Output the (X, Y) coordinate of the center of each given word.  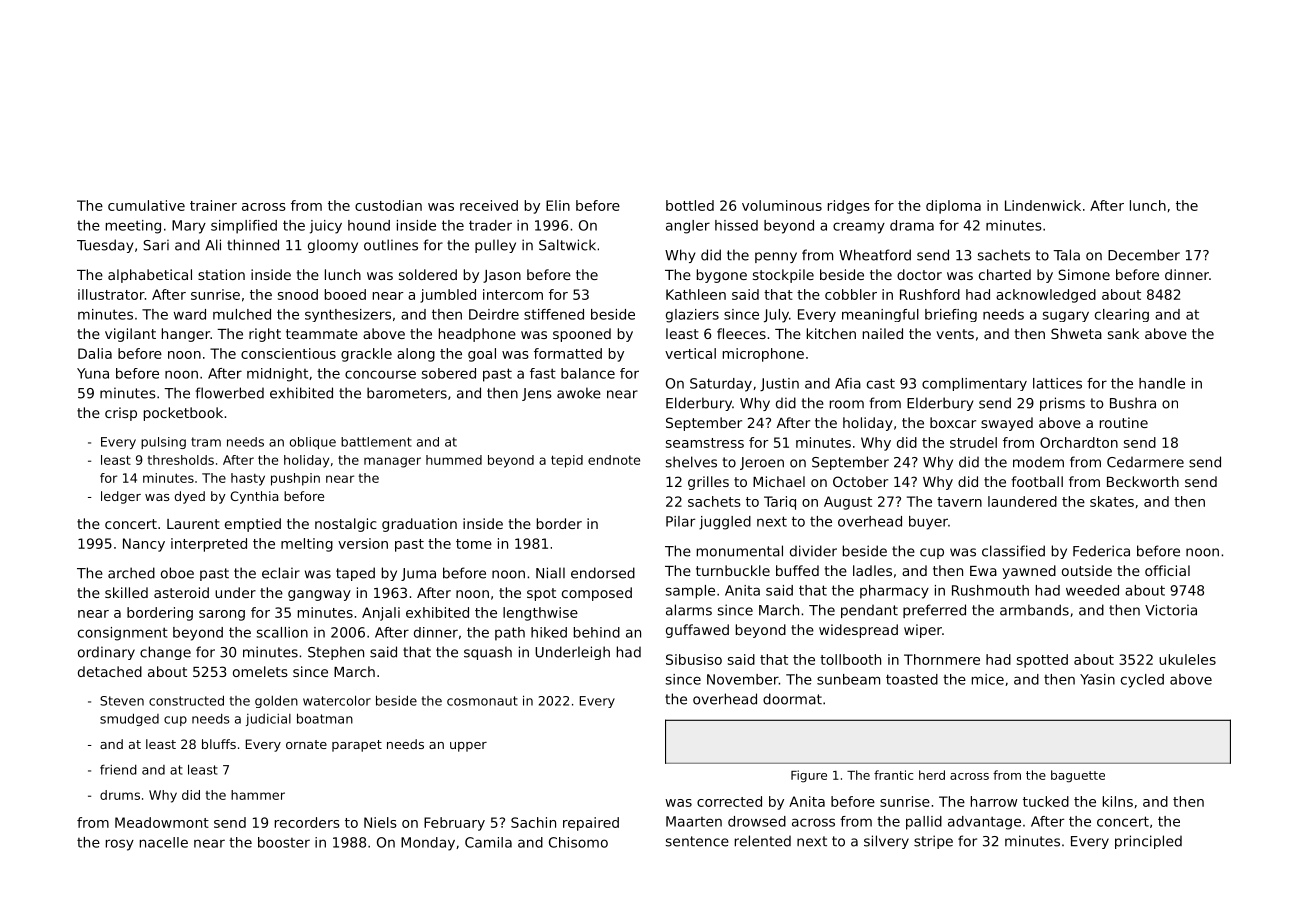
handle (1162, 383)
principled (1148, 842)
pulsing (163, 443)
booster (284, 842)
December (1144, 255)
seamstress (705, 443)
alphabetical (150, 276)
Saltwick (567, 245)
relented (763, 841)
